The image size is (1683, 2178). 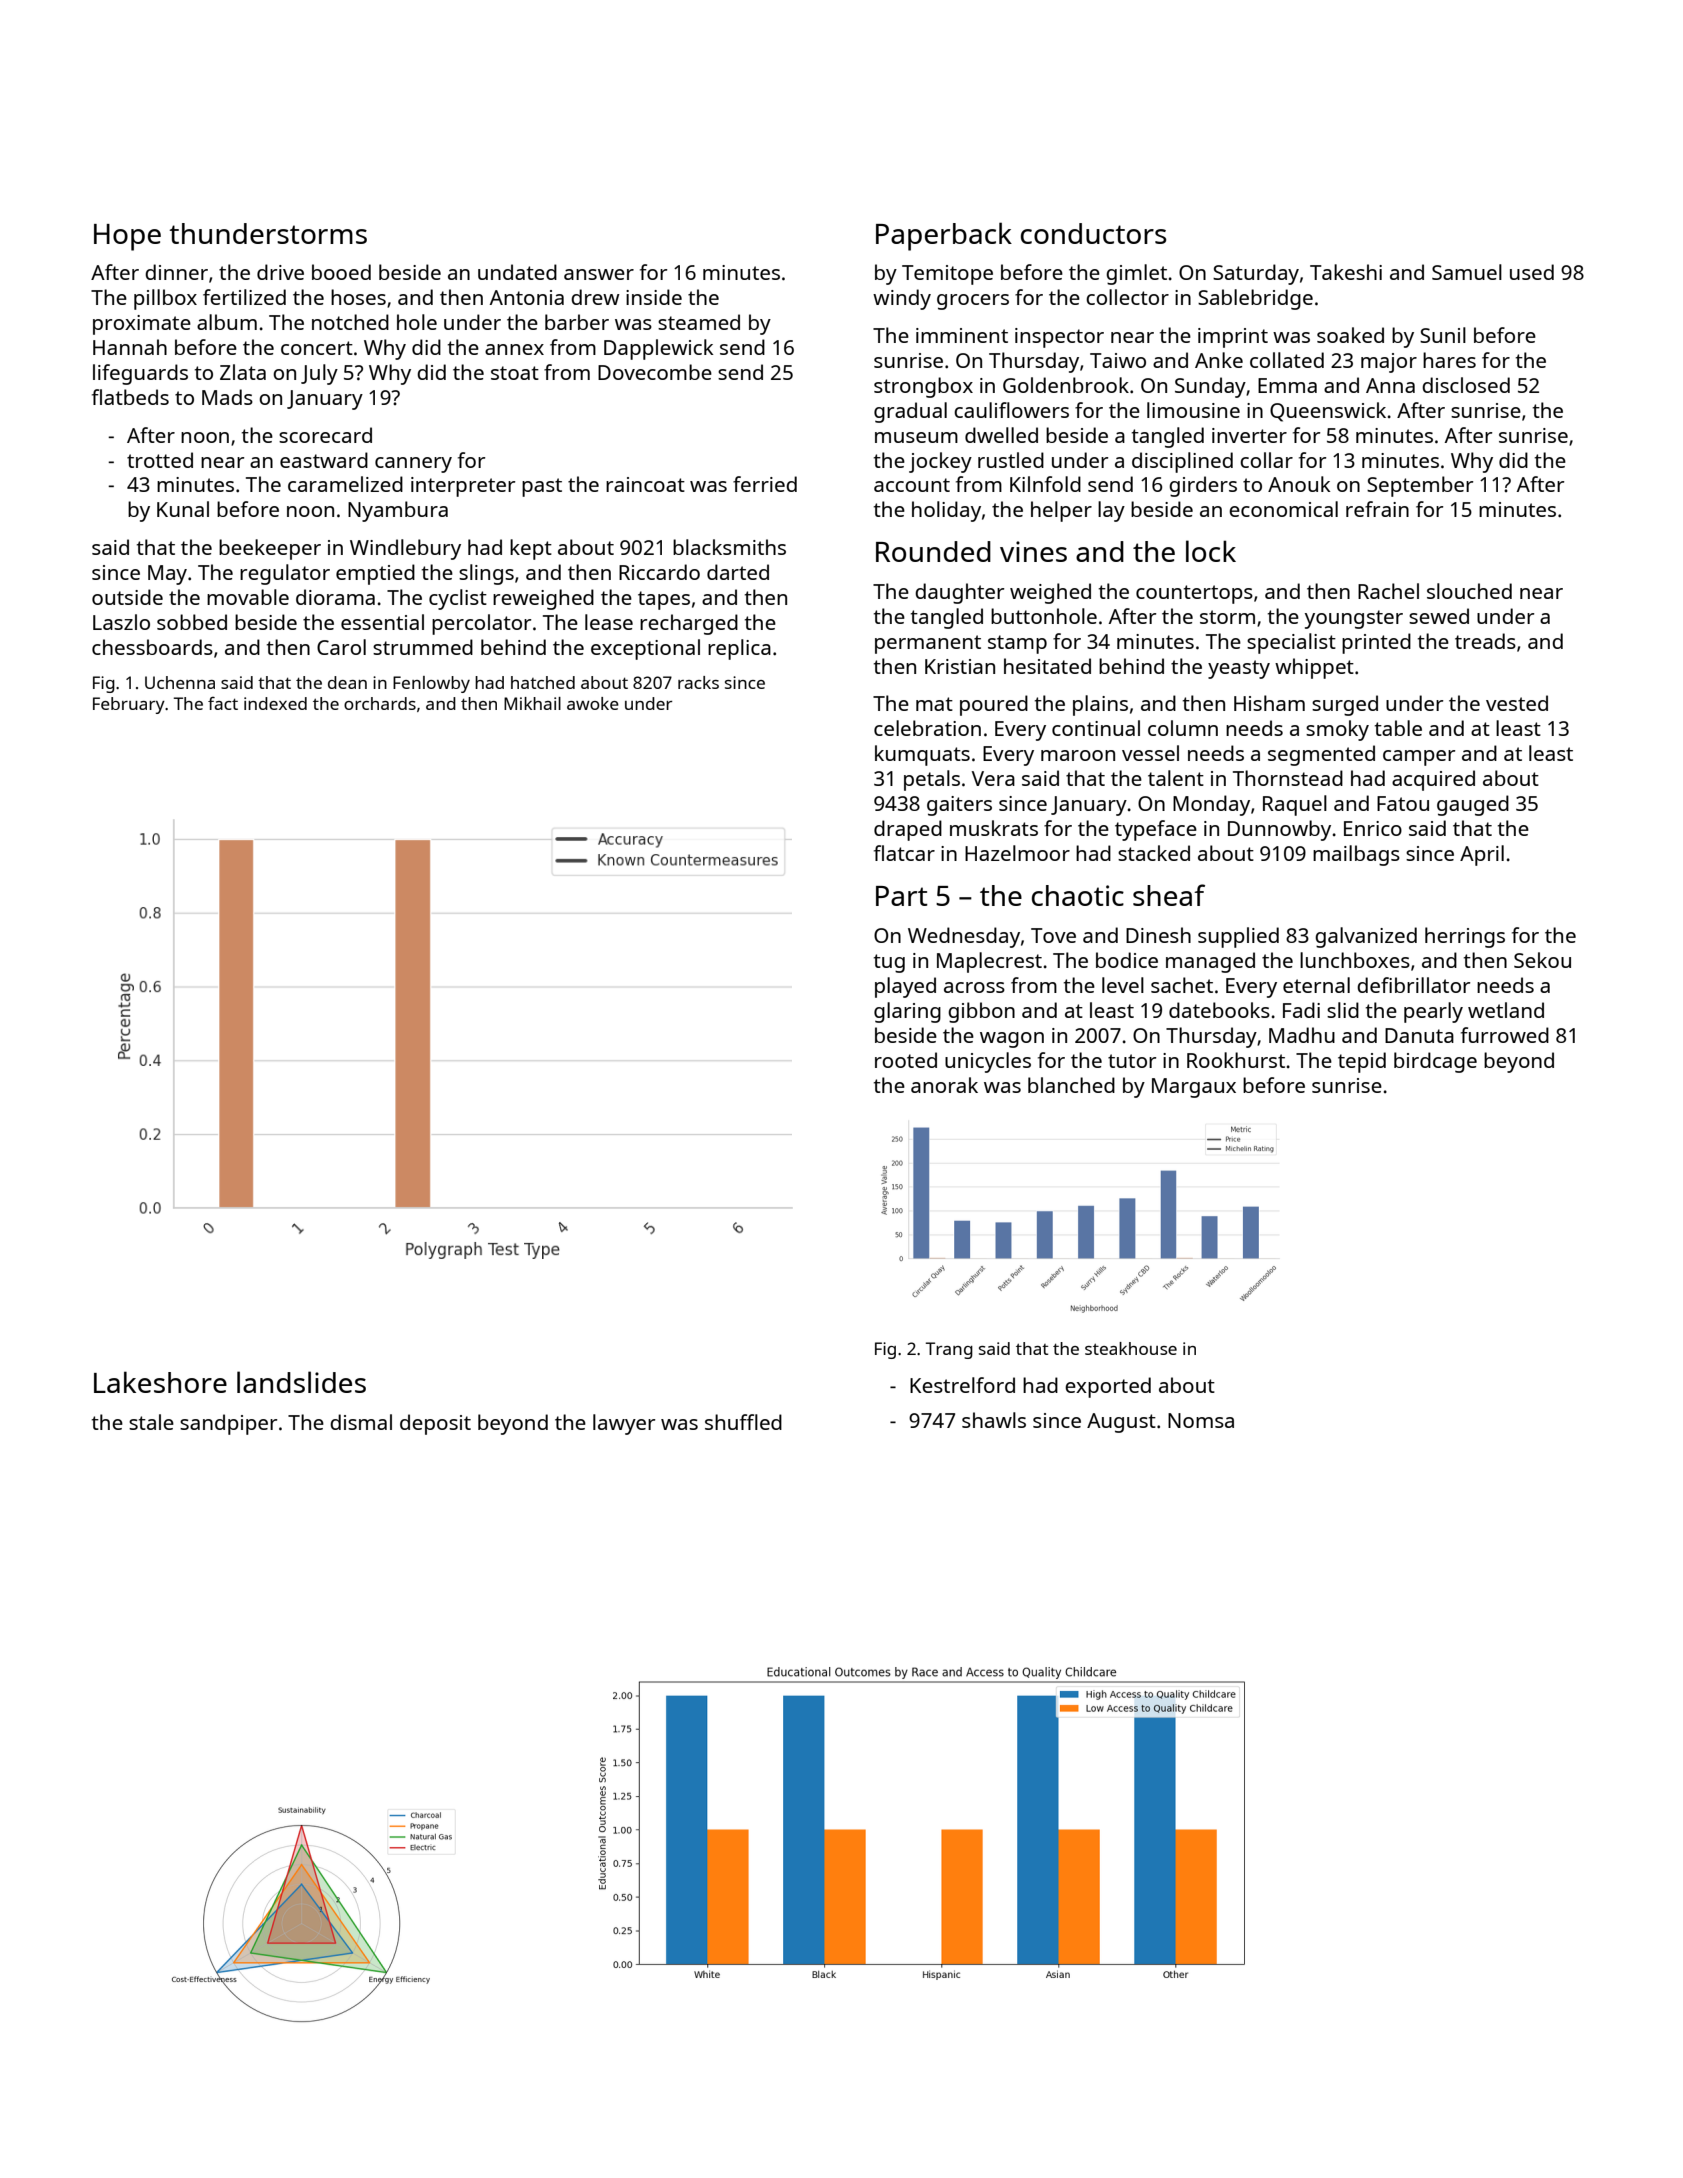 I want to click on used, so click(x=1532, y=272).
